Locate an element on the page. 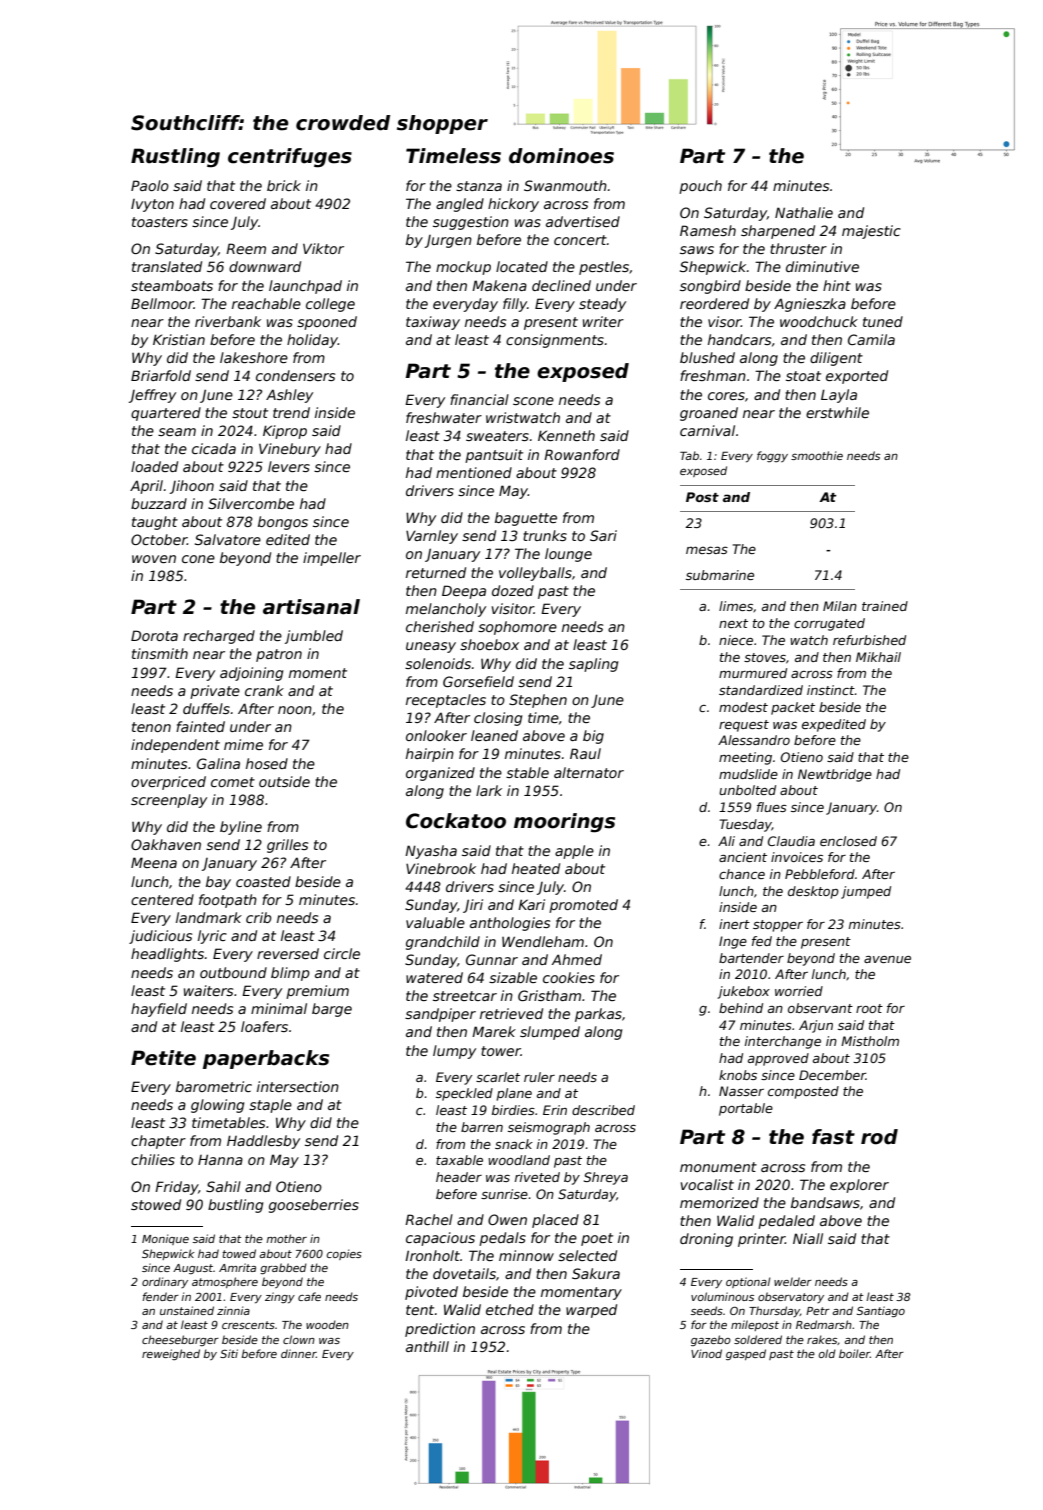 The height and width of the document is (1510, 1043). modest is located at coordinates (743, 707).
